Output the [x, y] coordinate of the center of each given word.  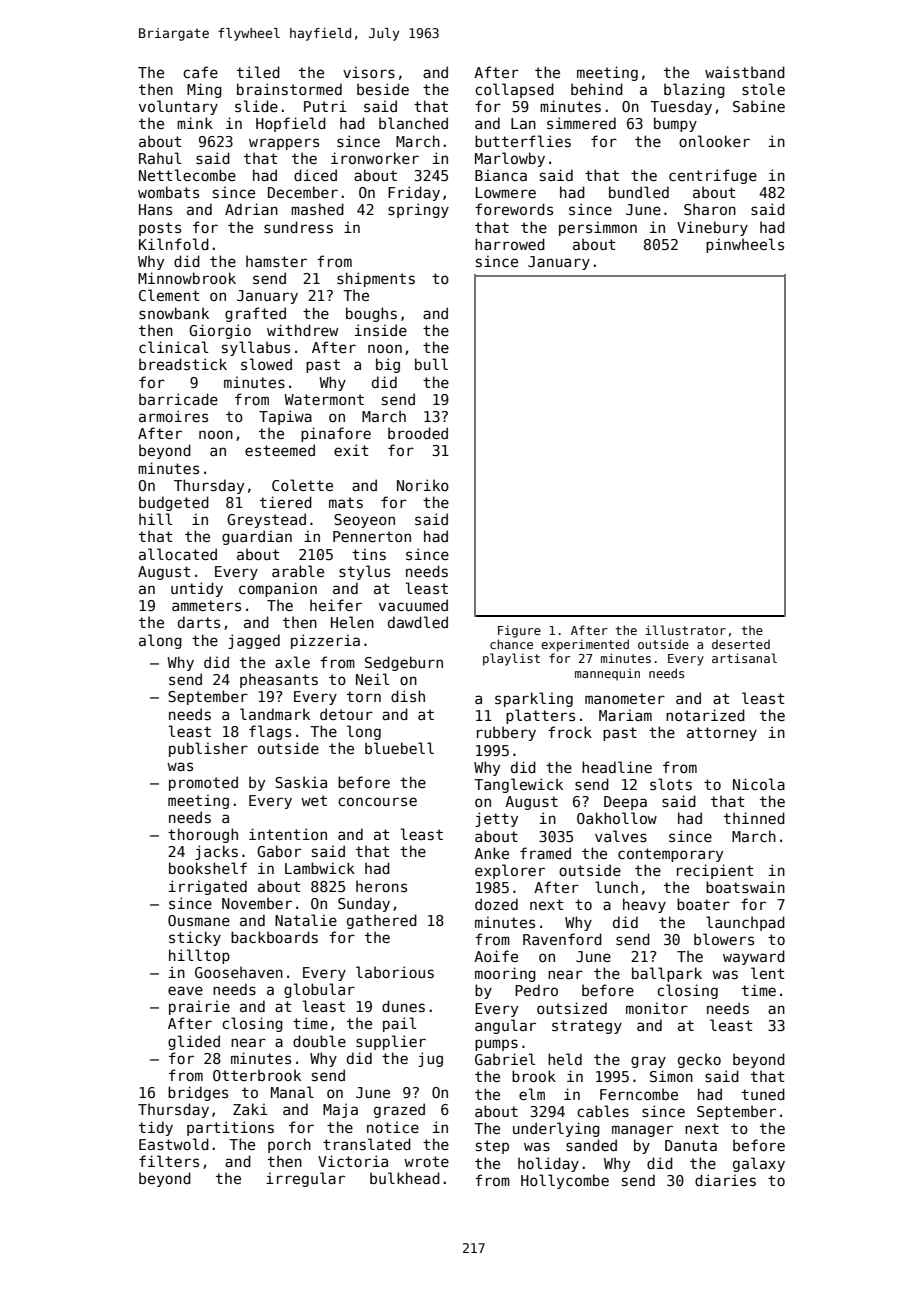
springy [418, 210]
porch [289, 1145]
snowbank [174, 313]
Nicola [759, 784]
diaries [725, 1180]
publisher [208, 749]
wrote [426, 1161]
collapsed [514, 90]
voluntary [178, 107]
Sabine [759, 106]
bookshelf [208, 868]
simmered [581, 123]
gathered [382, 921]
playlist [511, 659]
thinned [754, 818]
